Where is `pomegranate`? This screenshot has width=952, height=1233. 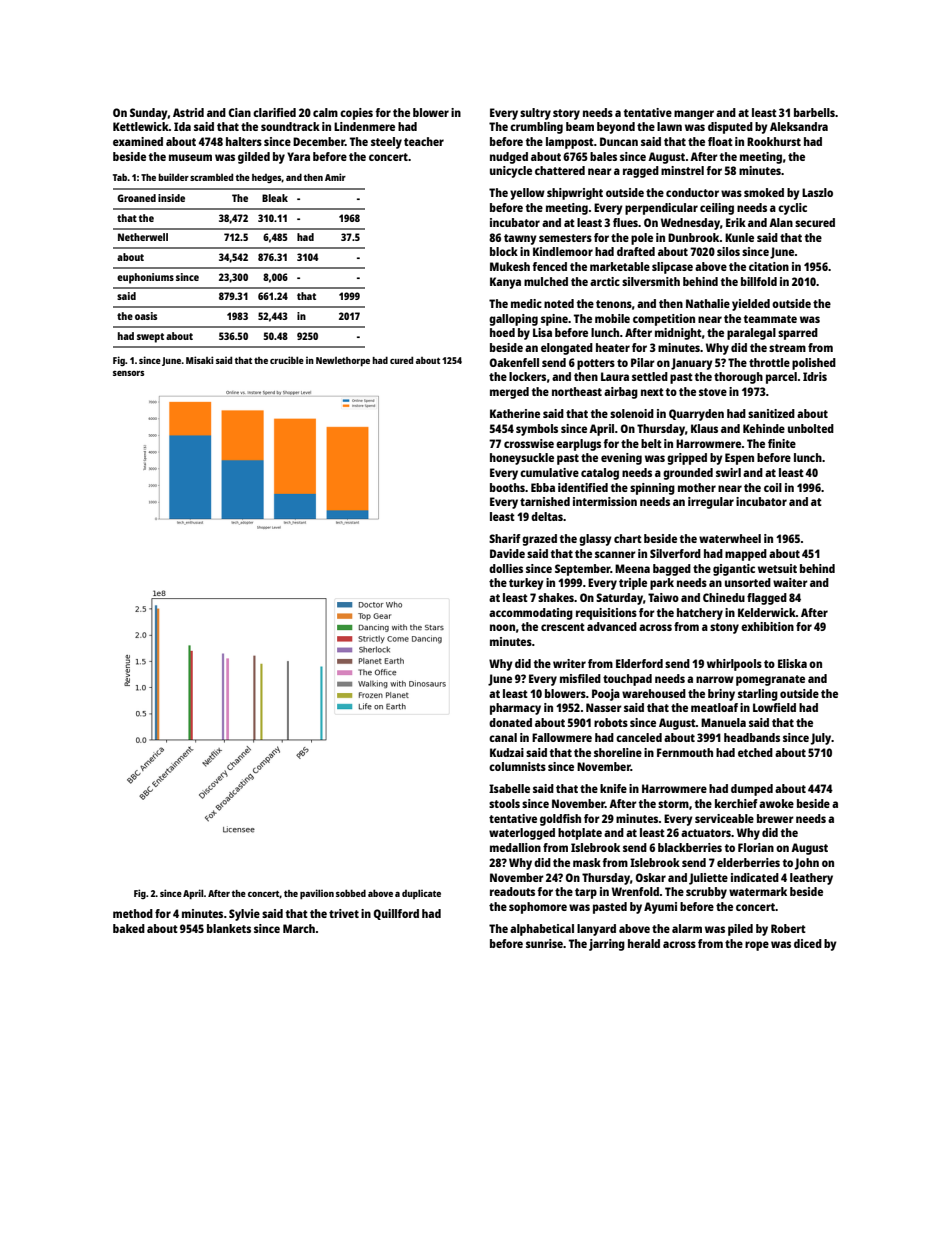 pomegranate is located at coordinates (770, 680).
